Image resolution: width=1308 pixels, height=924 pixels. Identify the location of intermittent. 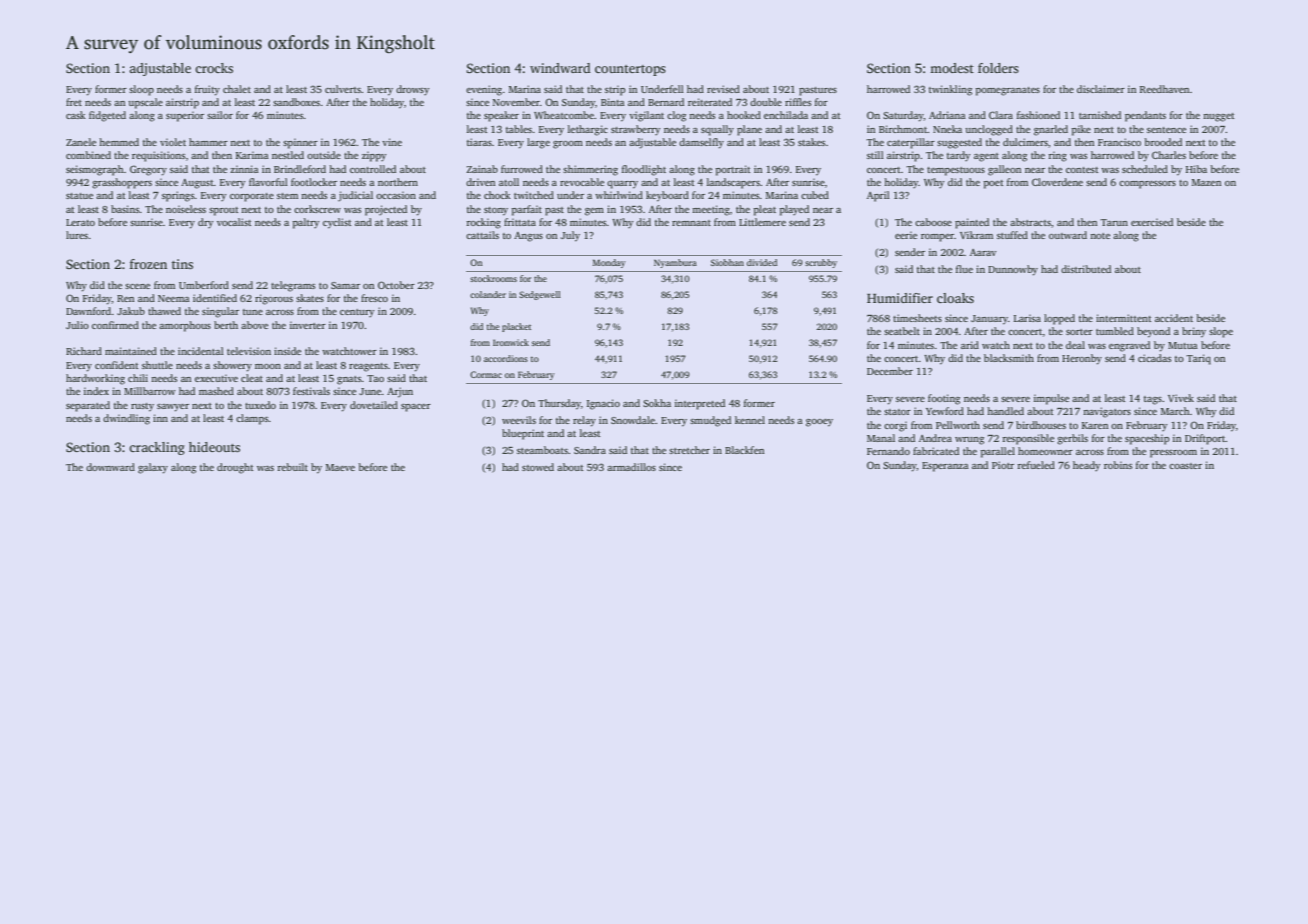
(1124, 318).
